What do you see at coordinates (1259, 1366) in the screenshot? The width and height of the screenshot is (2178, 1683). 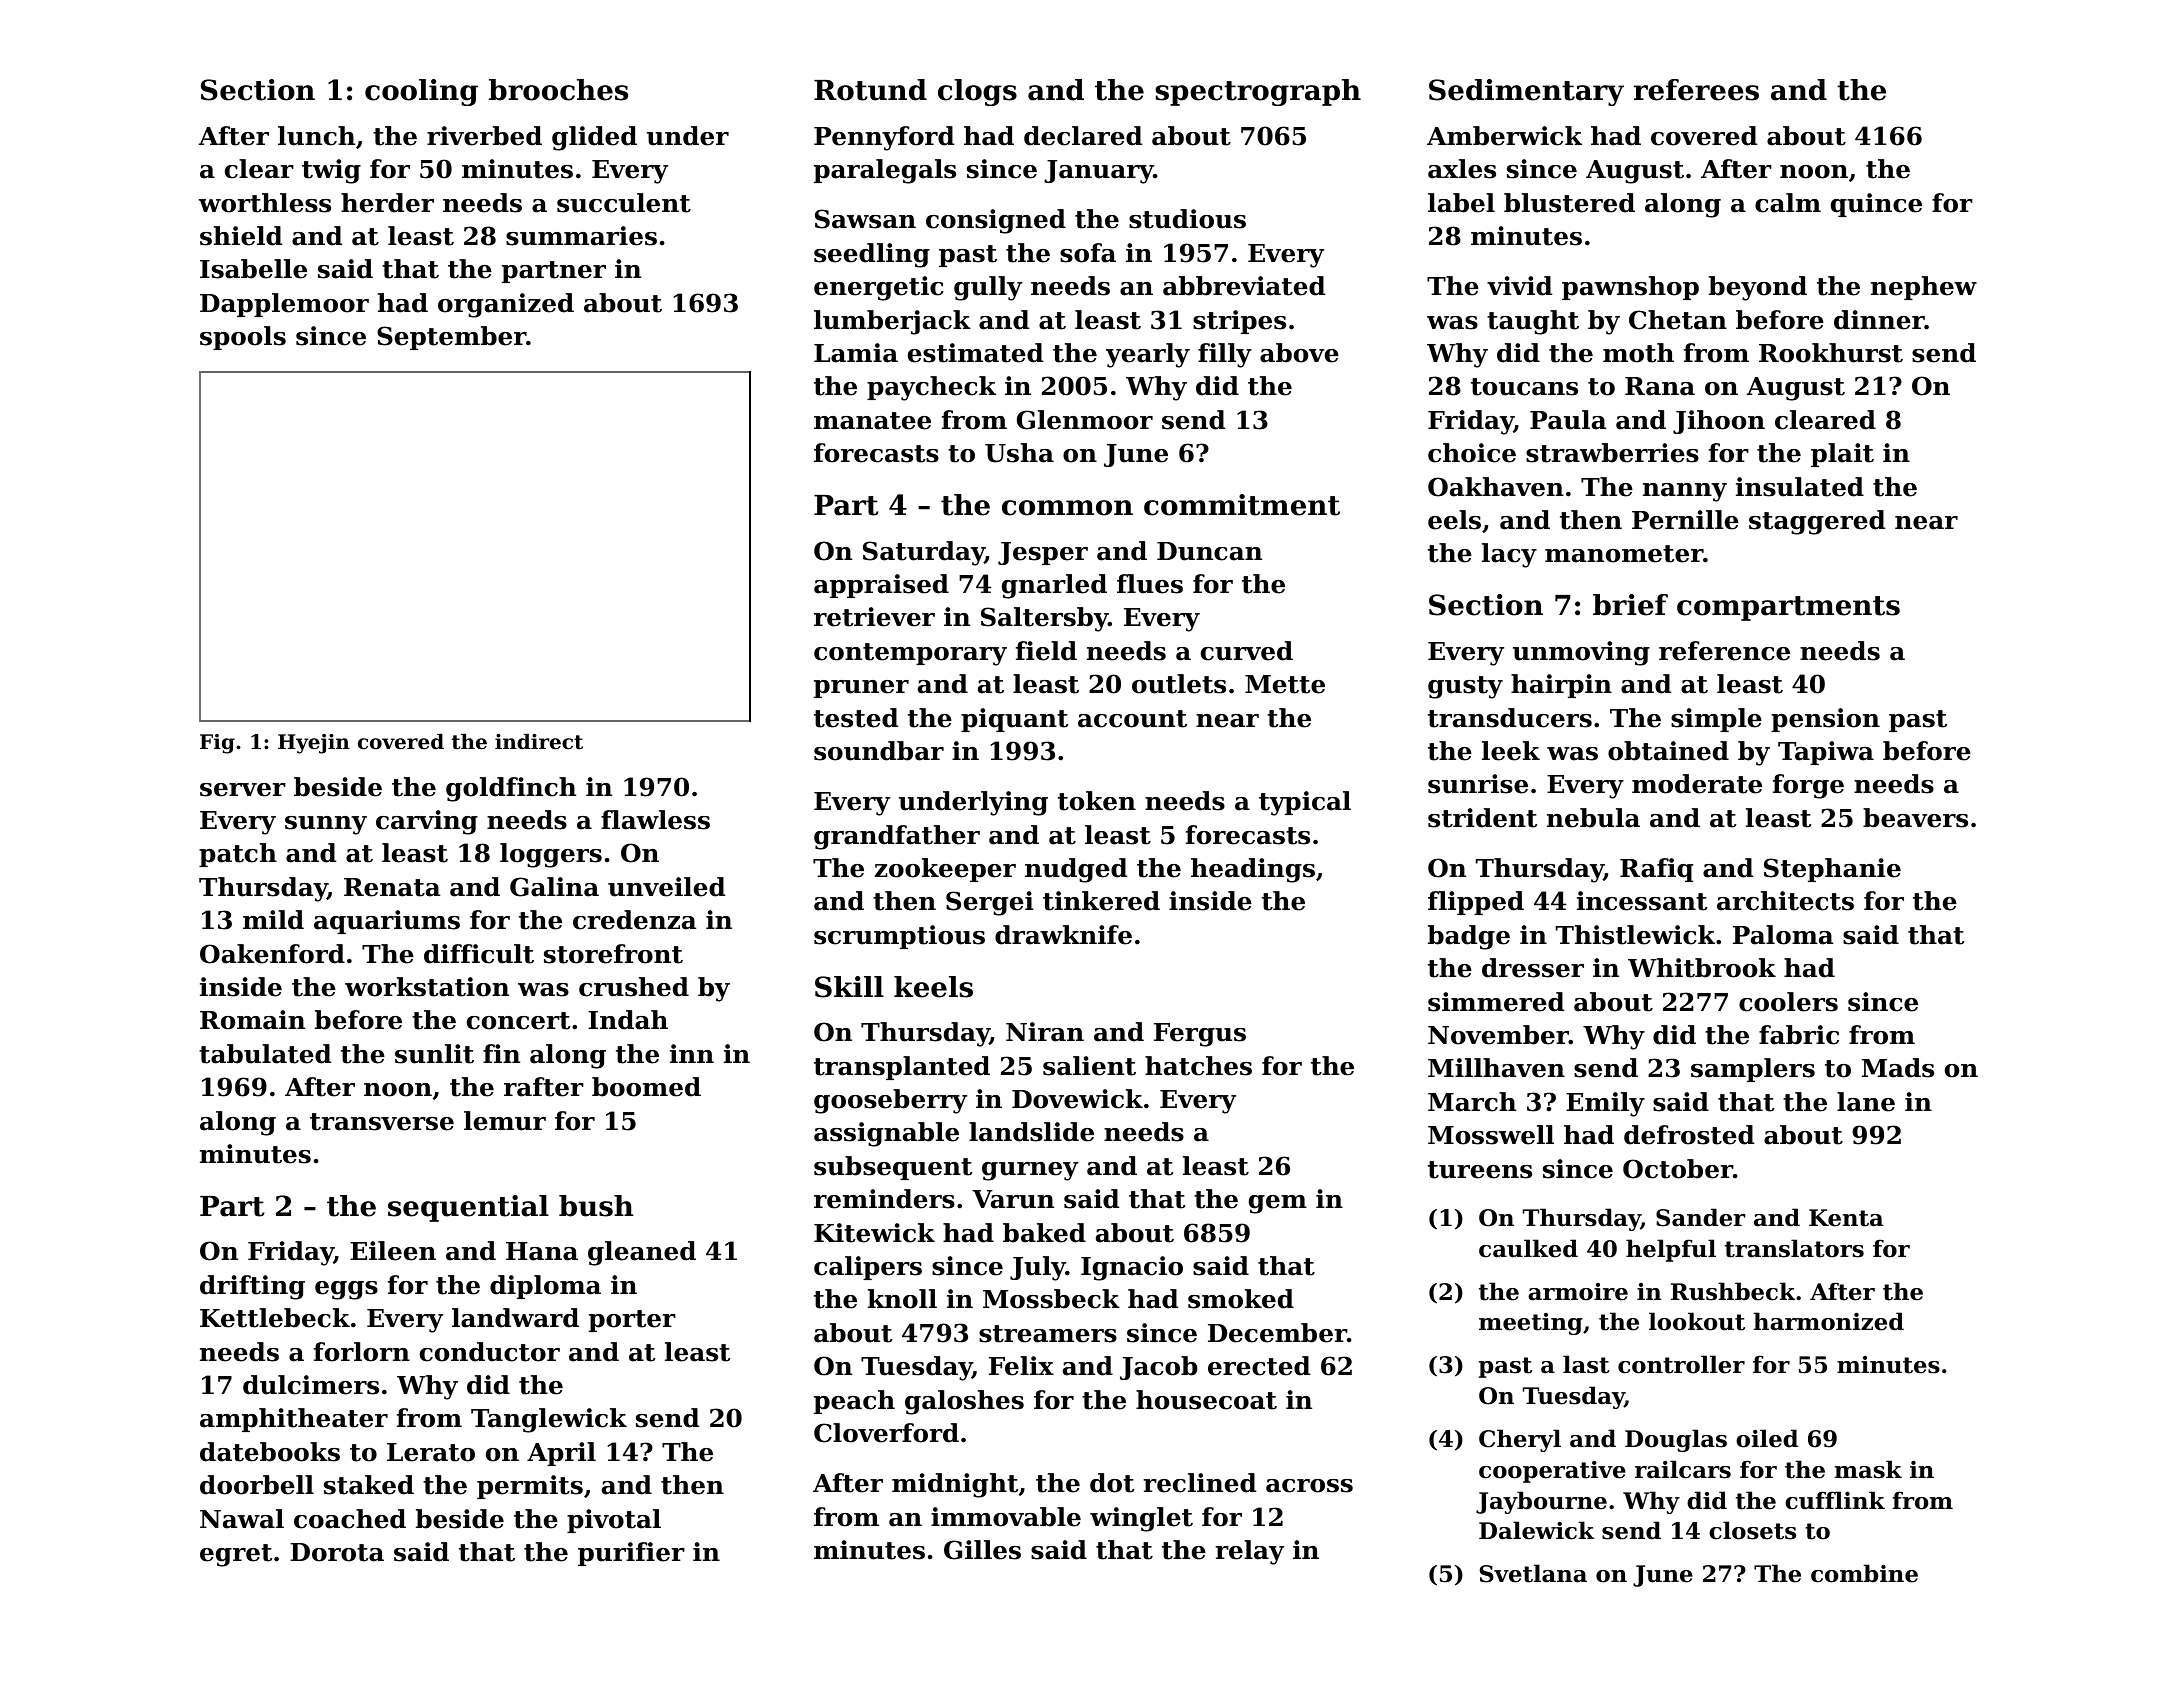 I see `erected` at bounding box center [1259, 1366].
